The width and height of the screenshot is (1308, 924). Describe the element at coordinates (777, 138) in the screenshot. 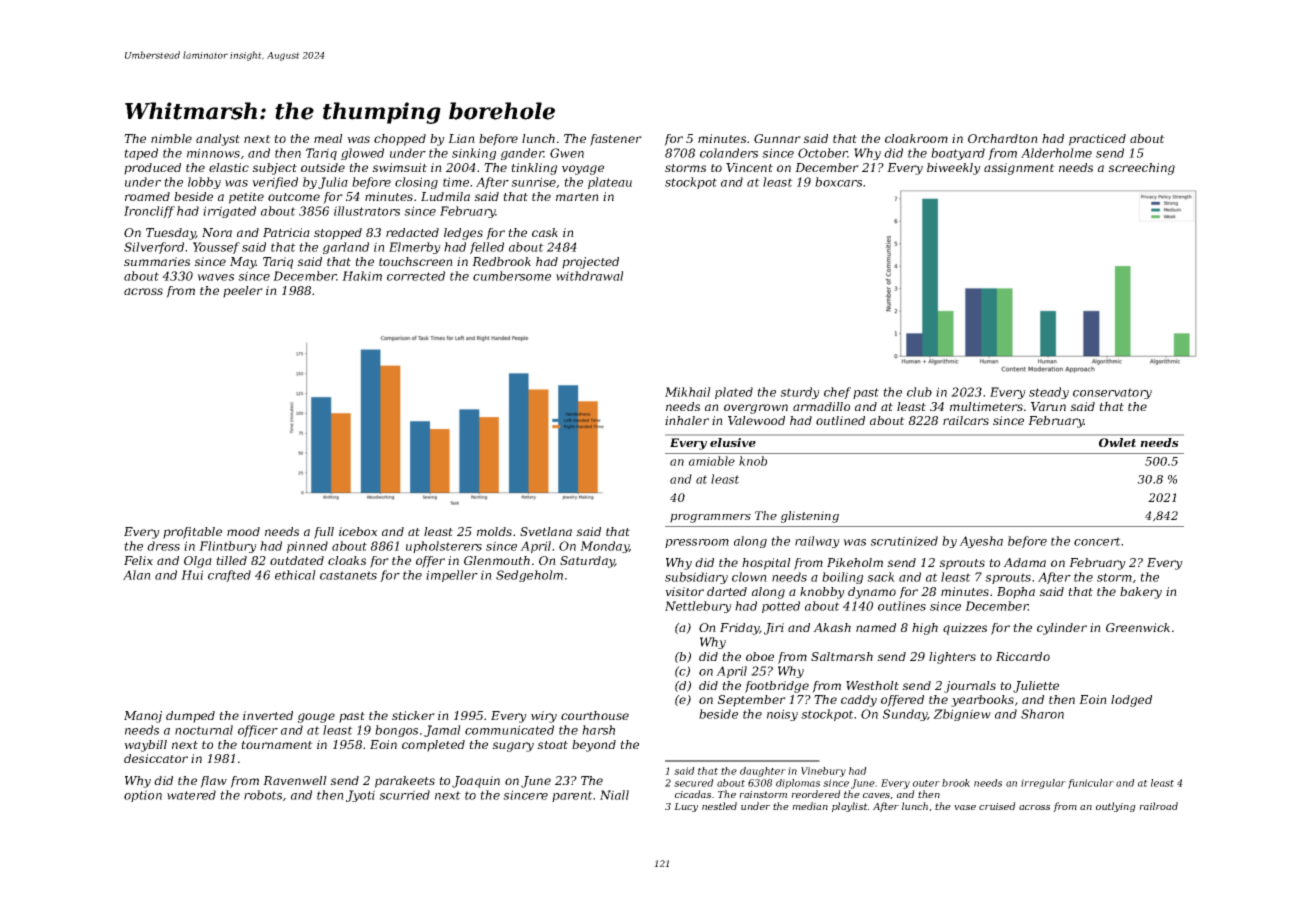

I see `Gunnar` at that location.
